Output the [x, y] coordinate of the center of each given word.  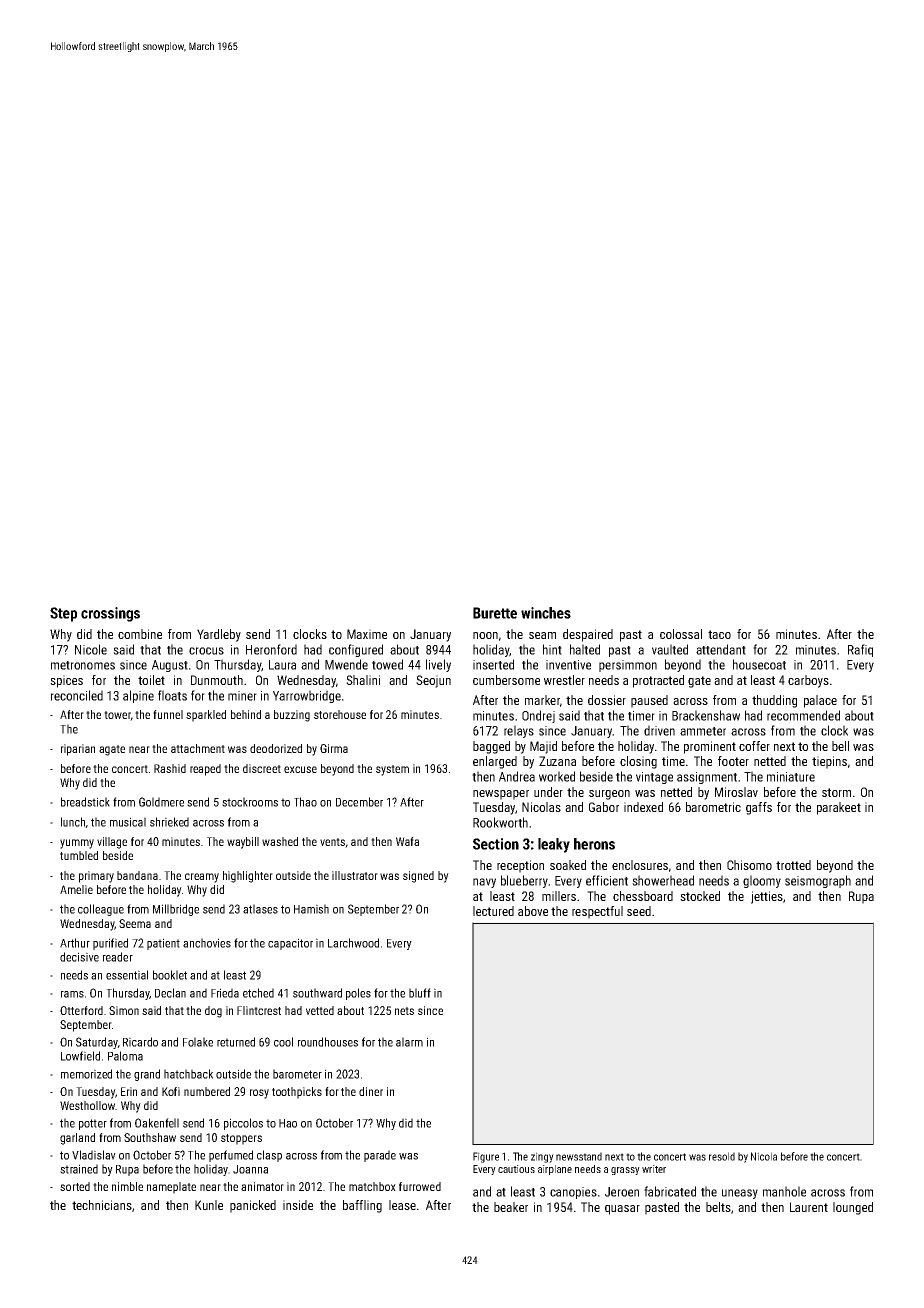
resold [722, 1156]
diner [371, 1091]
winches [546, 613]
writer [654, 1169]
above [533, 911]
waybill [243, 843]
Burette [495, 613]
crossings [110, 614]
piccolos [243, 1124]
